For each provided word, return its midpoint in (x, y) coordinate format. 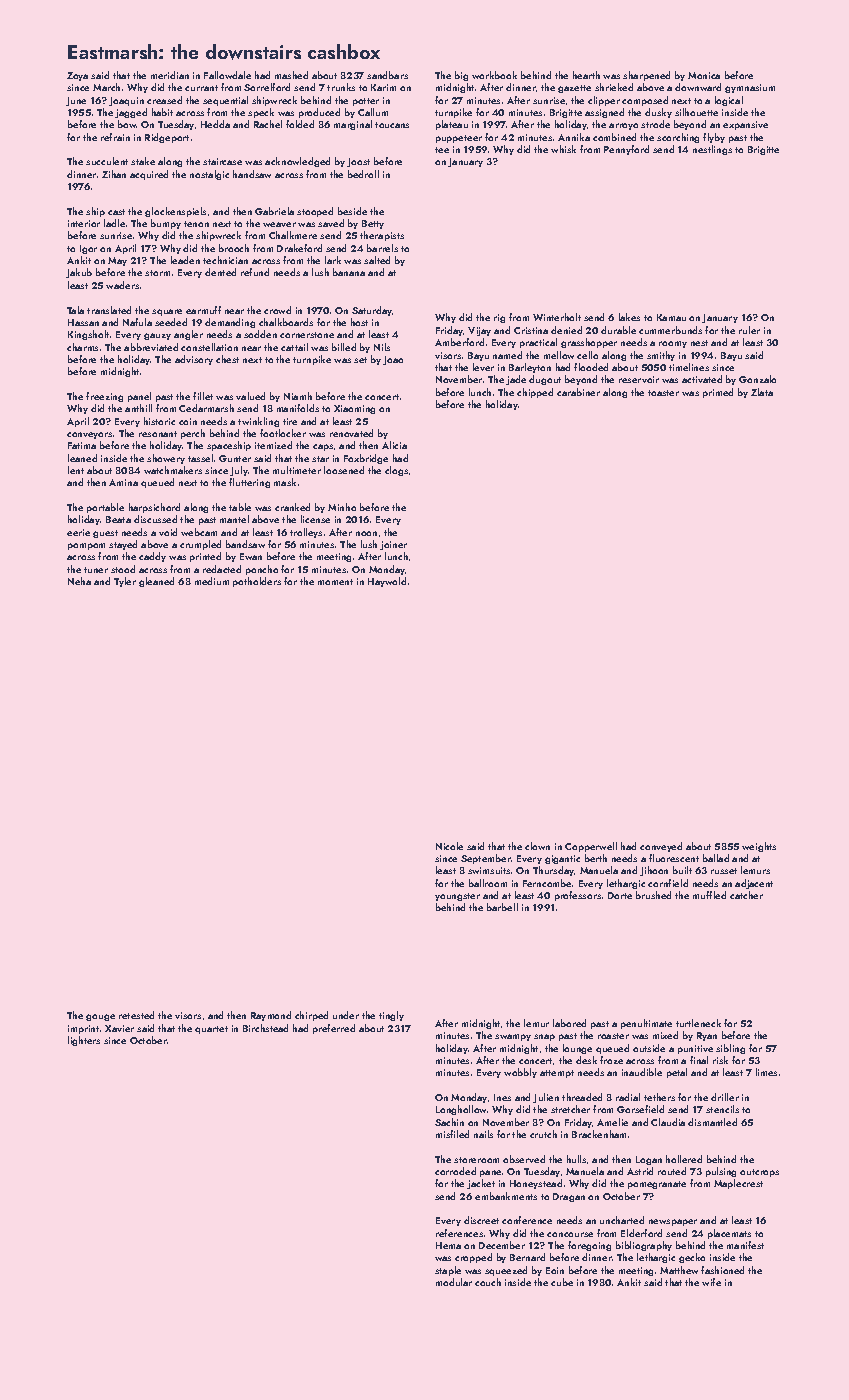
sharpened (646, 76)
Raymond (271, 1016)
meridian (170, 75)
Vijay (479, 331)
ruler (749, 330)
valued (250, 396)
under (346, 1015)
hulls (576, 1159)
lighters (84, 1041)
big (461, 76)
